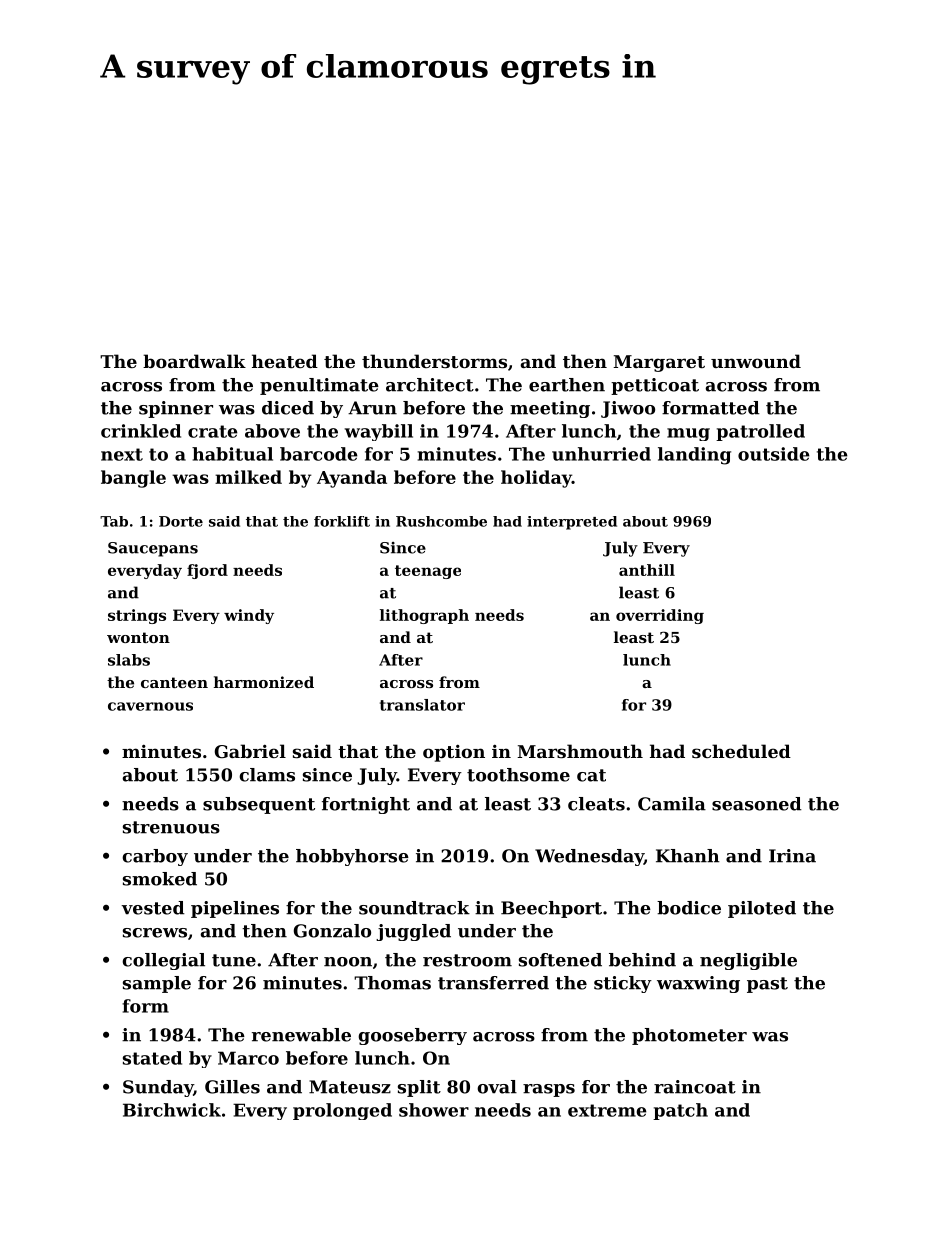 This image has height=1233, width=952. Describe the element at coordinates (756, 361) in the image. I see `unwound` at that location.
